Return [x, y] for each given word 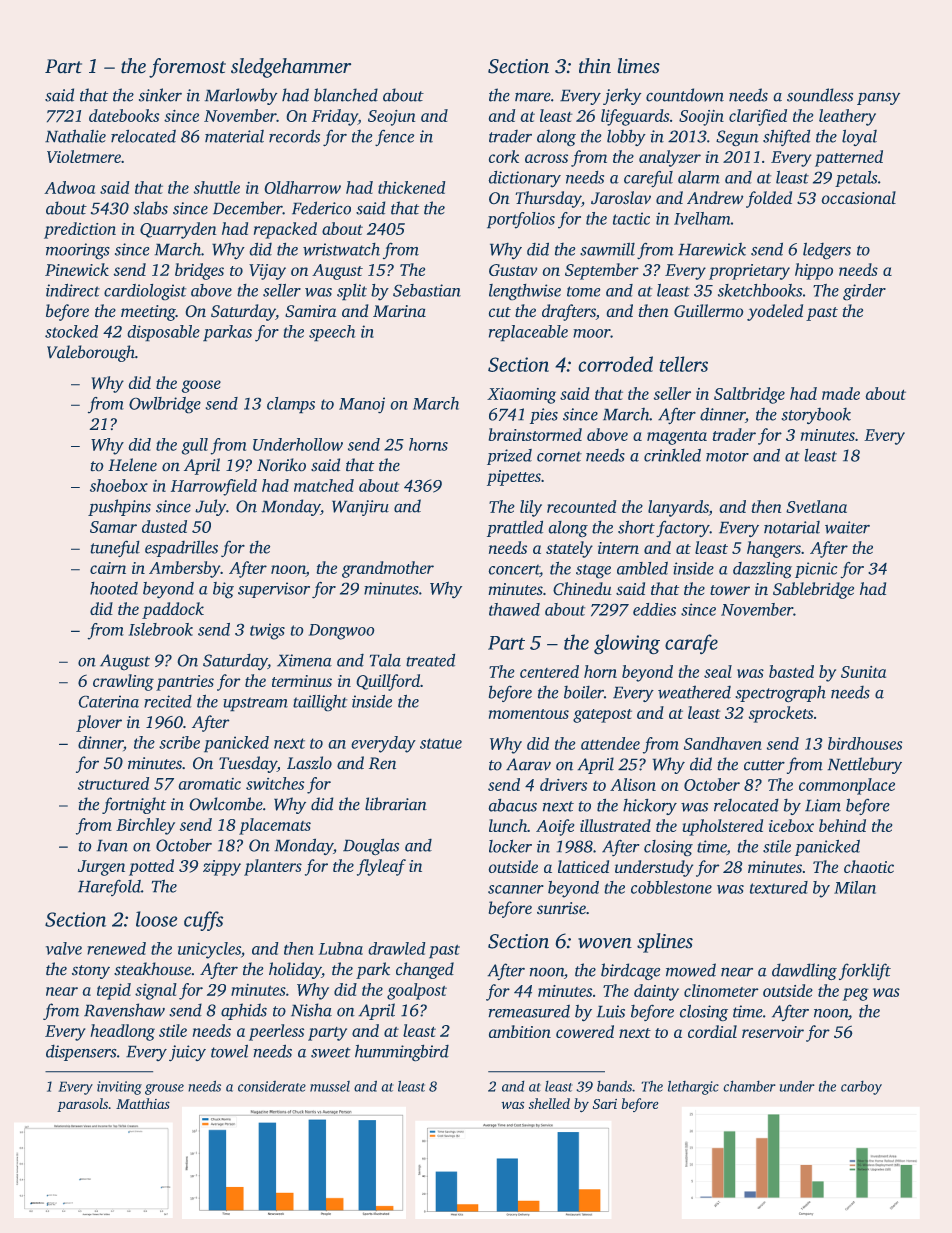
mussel [330, 1086]
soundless [820, 95]
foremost [187, 68]
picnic [816, 570]
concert [514, 570]
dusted [164, 526]
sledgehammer [291, 68]
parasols [82, 1105]
